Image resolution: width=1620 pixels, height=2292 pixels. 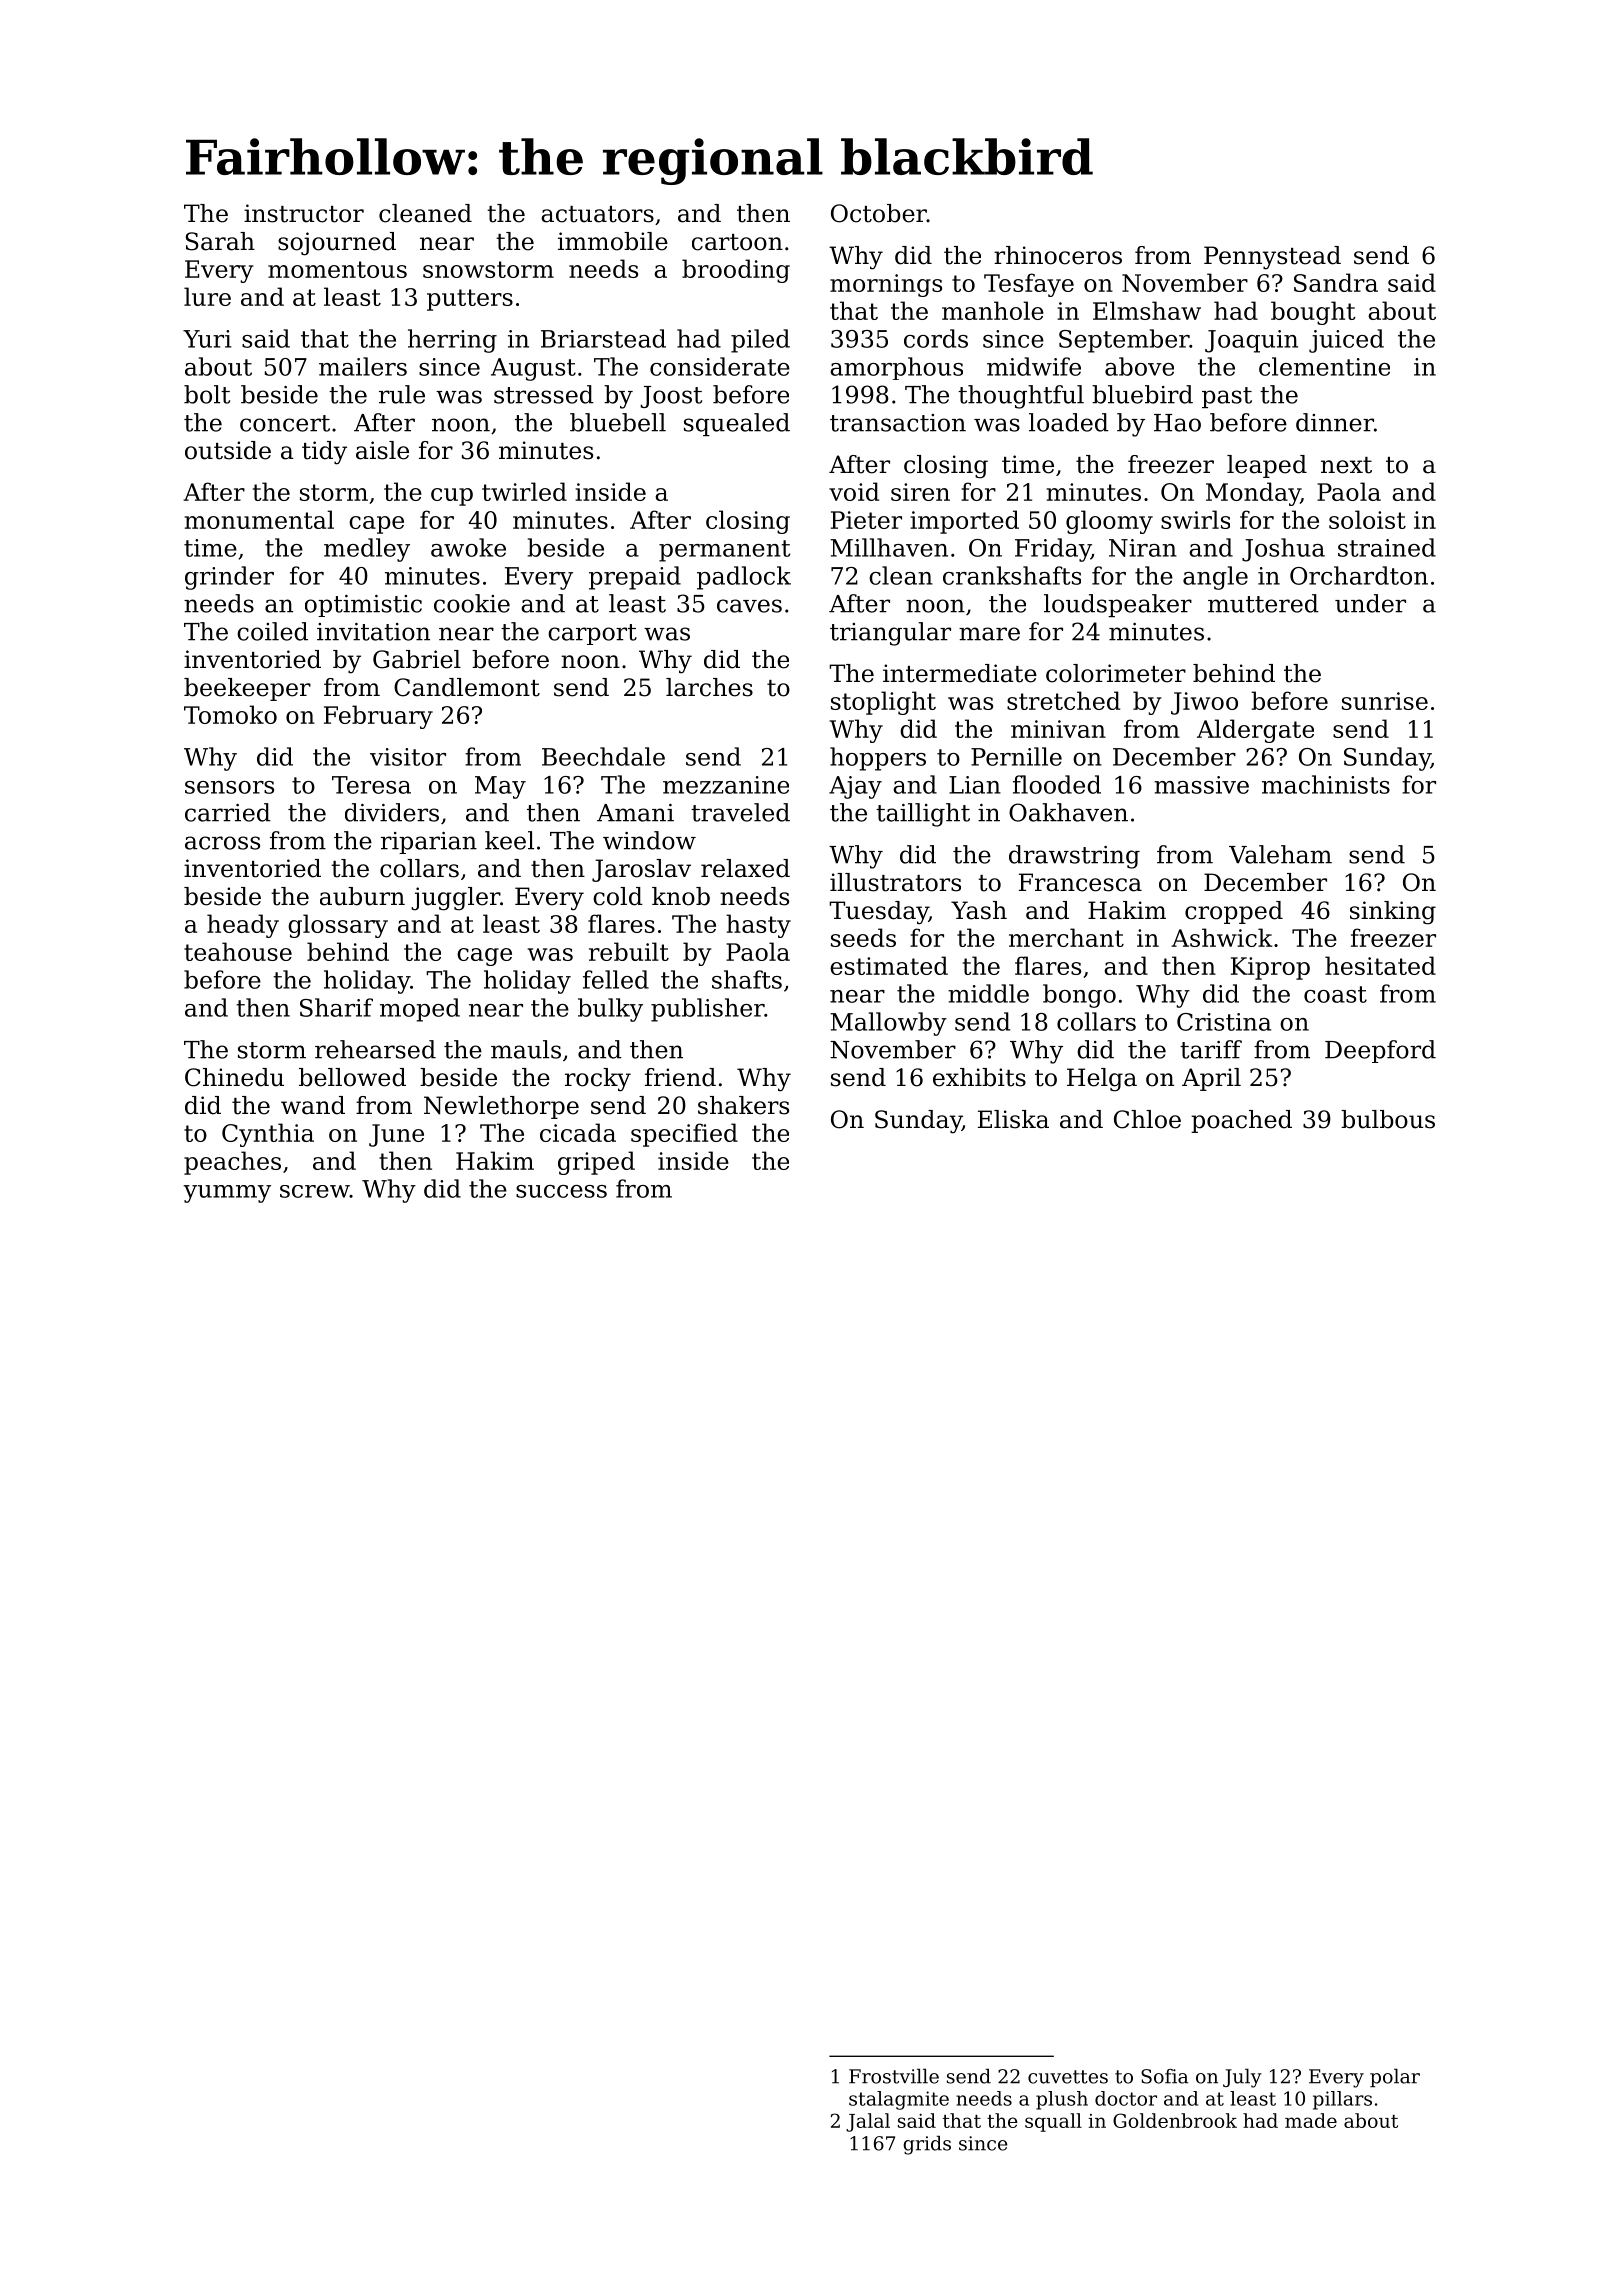 What do you see at coordinates (1241, 1121) in the document?
I see `poached` at bounding box center [1241, 1121].
